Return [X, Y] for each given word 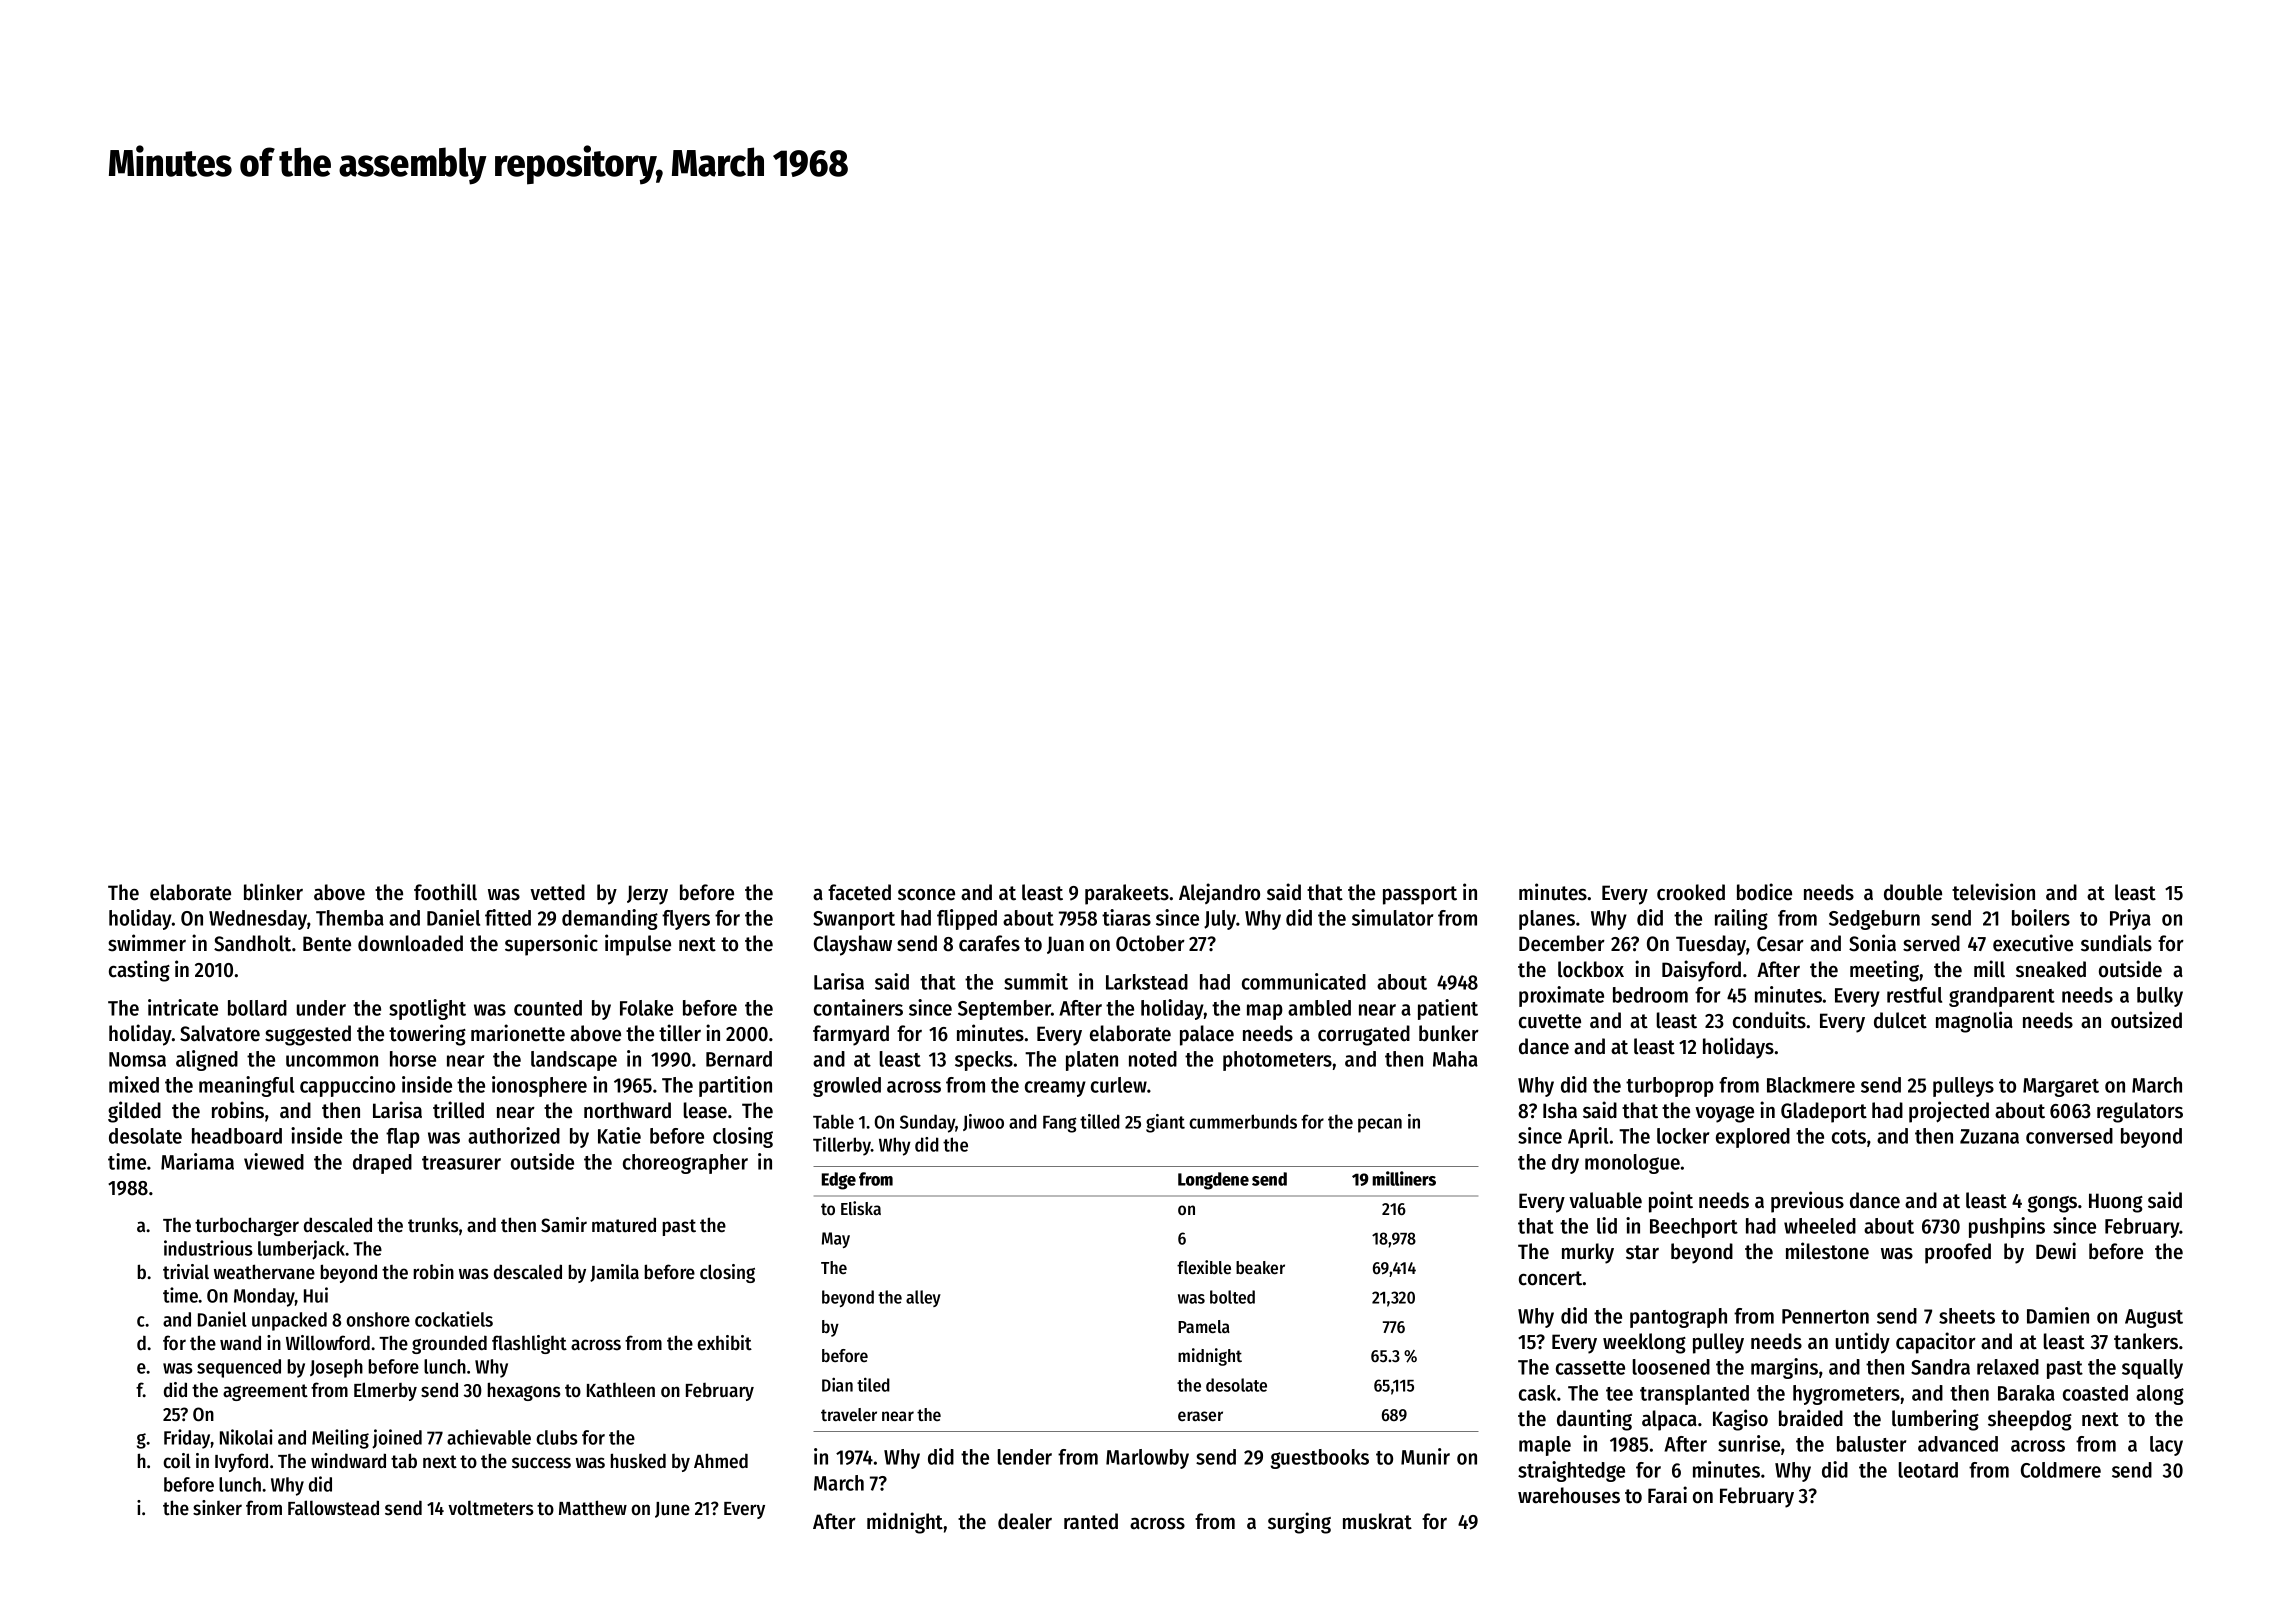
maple [1545, 1446]
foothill [445, 892]
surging [1299, 1523]
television [1993, 892]
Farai [1667, 1495]
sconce [926, 895]
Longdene [1213, 1181]
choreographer [685, 1164]
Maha [1455, 1059]
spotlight [427, 1009]
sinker [217, 1508]
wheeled [1820, 1226]
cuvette [1550, 1021]
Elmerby [385, 1391]
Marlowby [1147, 1459]
